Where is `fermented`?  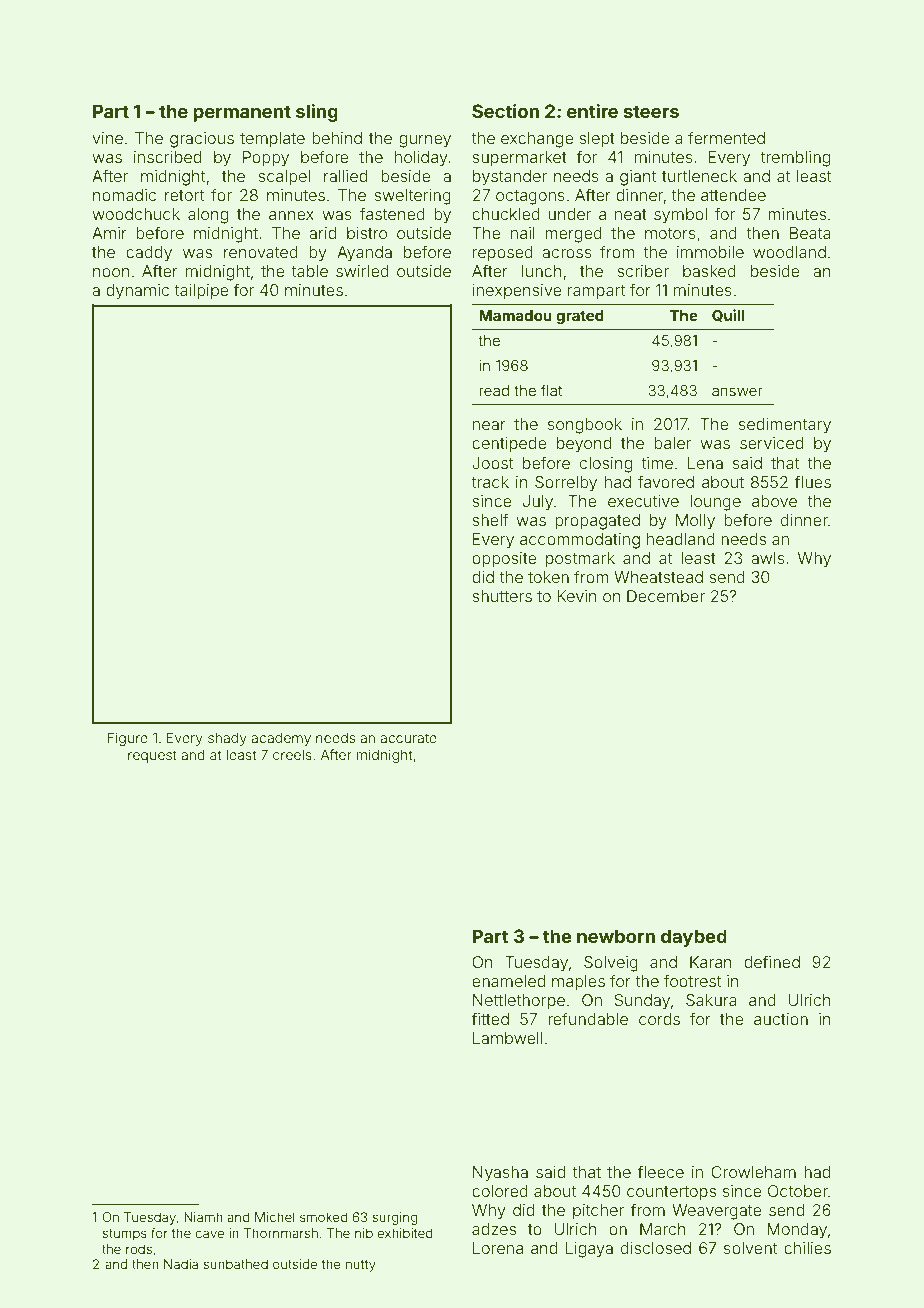 fermented is located at coordinates (726, 137).
